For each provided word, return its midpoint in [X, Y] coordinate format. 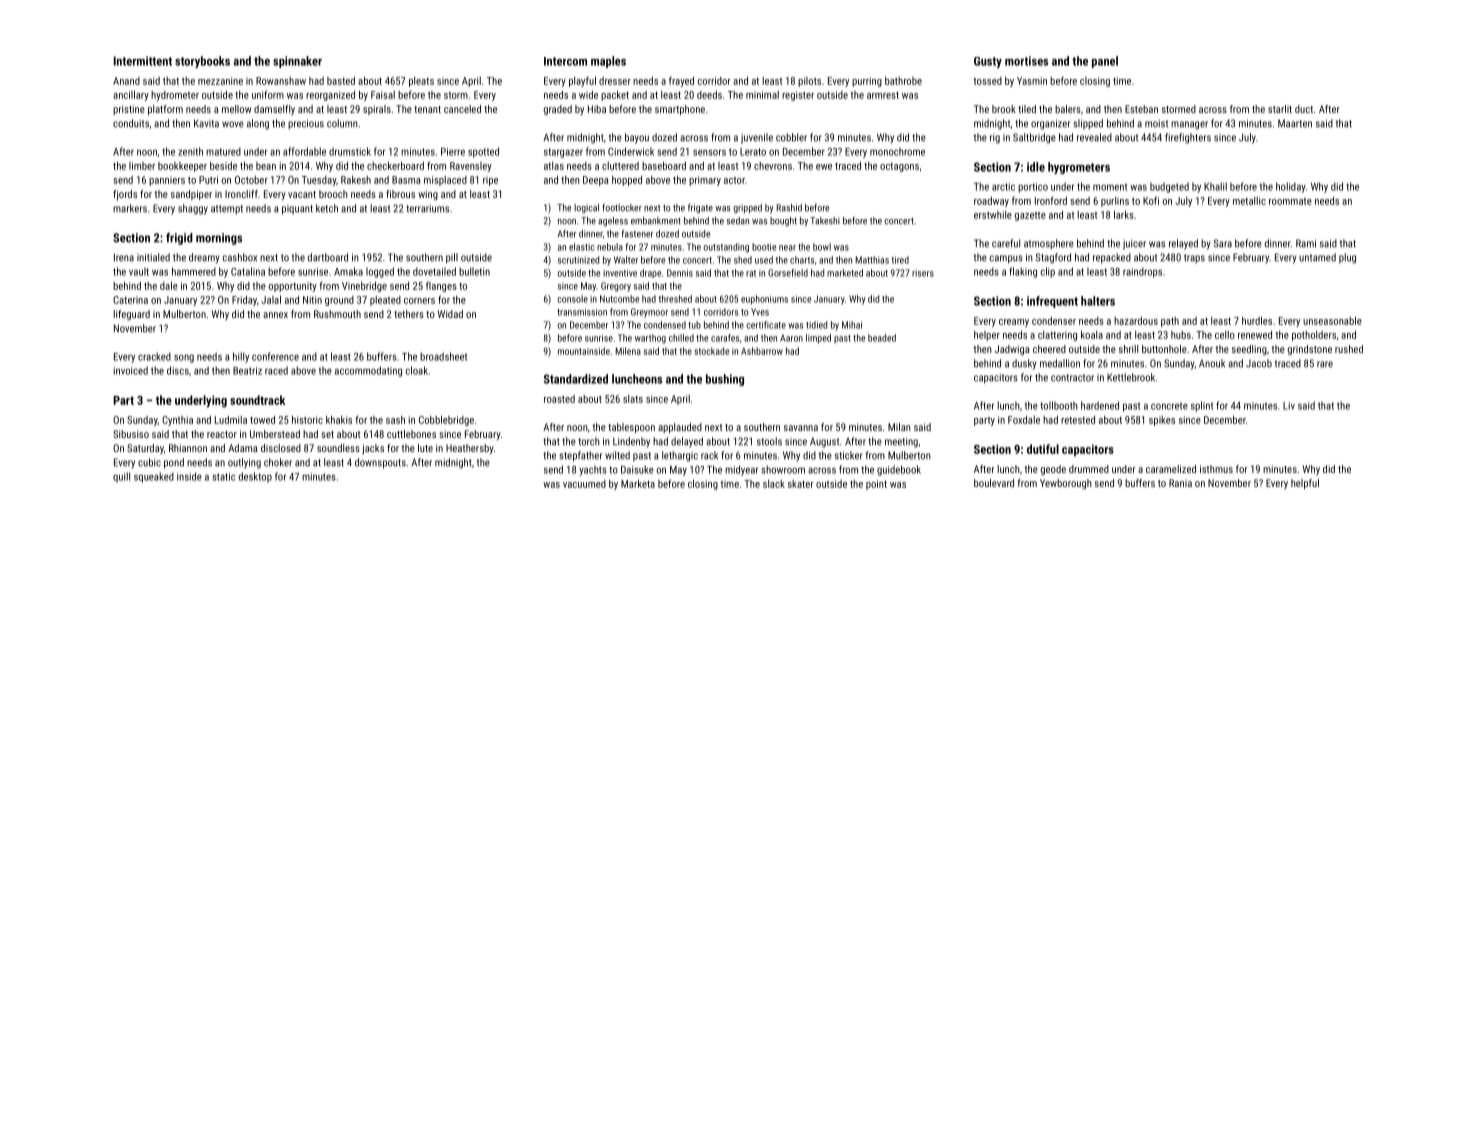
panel [1105, 62]
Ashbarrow [762, 351]
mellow [236, 109]
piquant [297, 210]
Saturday [145, 449]
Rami [1306, 243]
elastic [582, 247]
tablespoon [631, 428]
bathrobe [903, 81]
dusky [1024, 364]
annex [275, 315]
